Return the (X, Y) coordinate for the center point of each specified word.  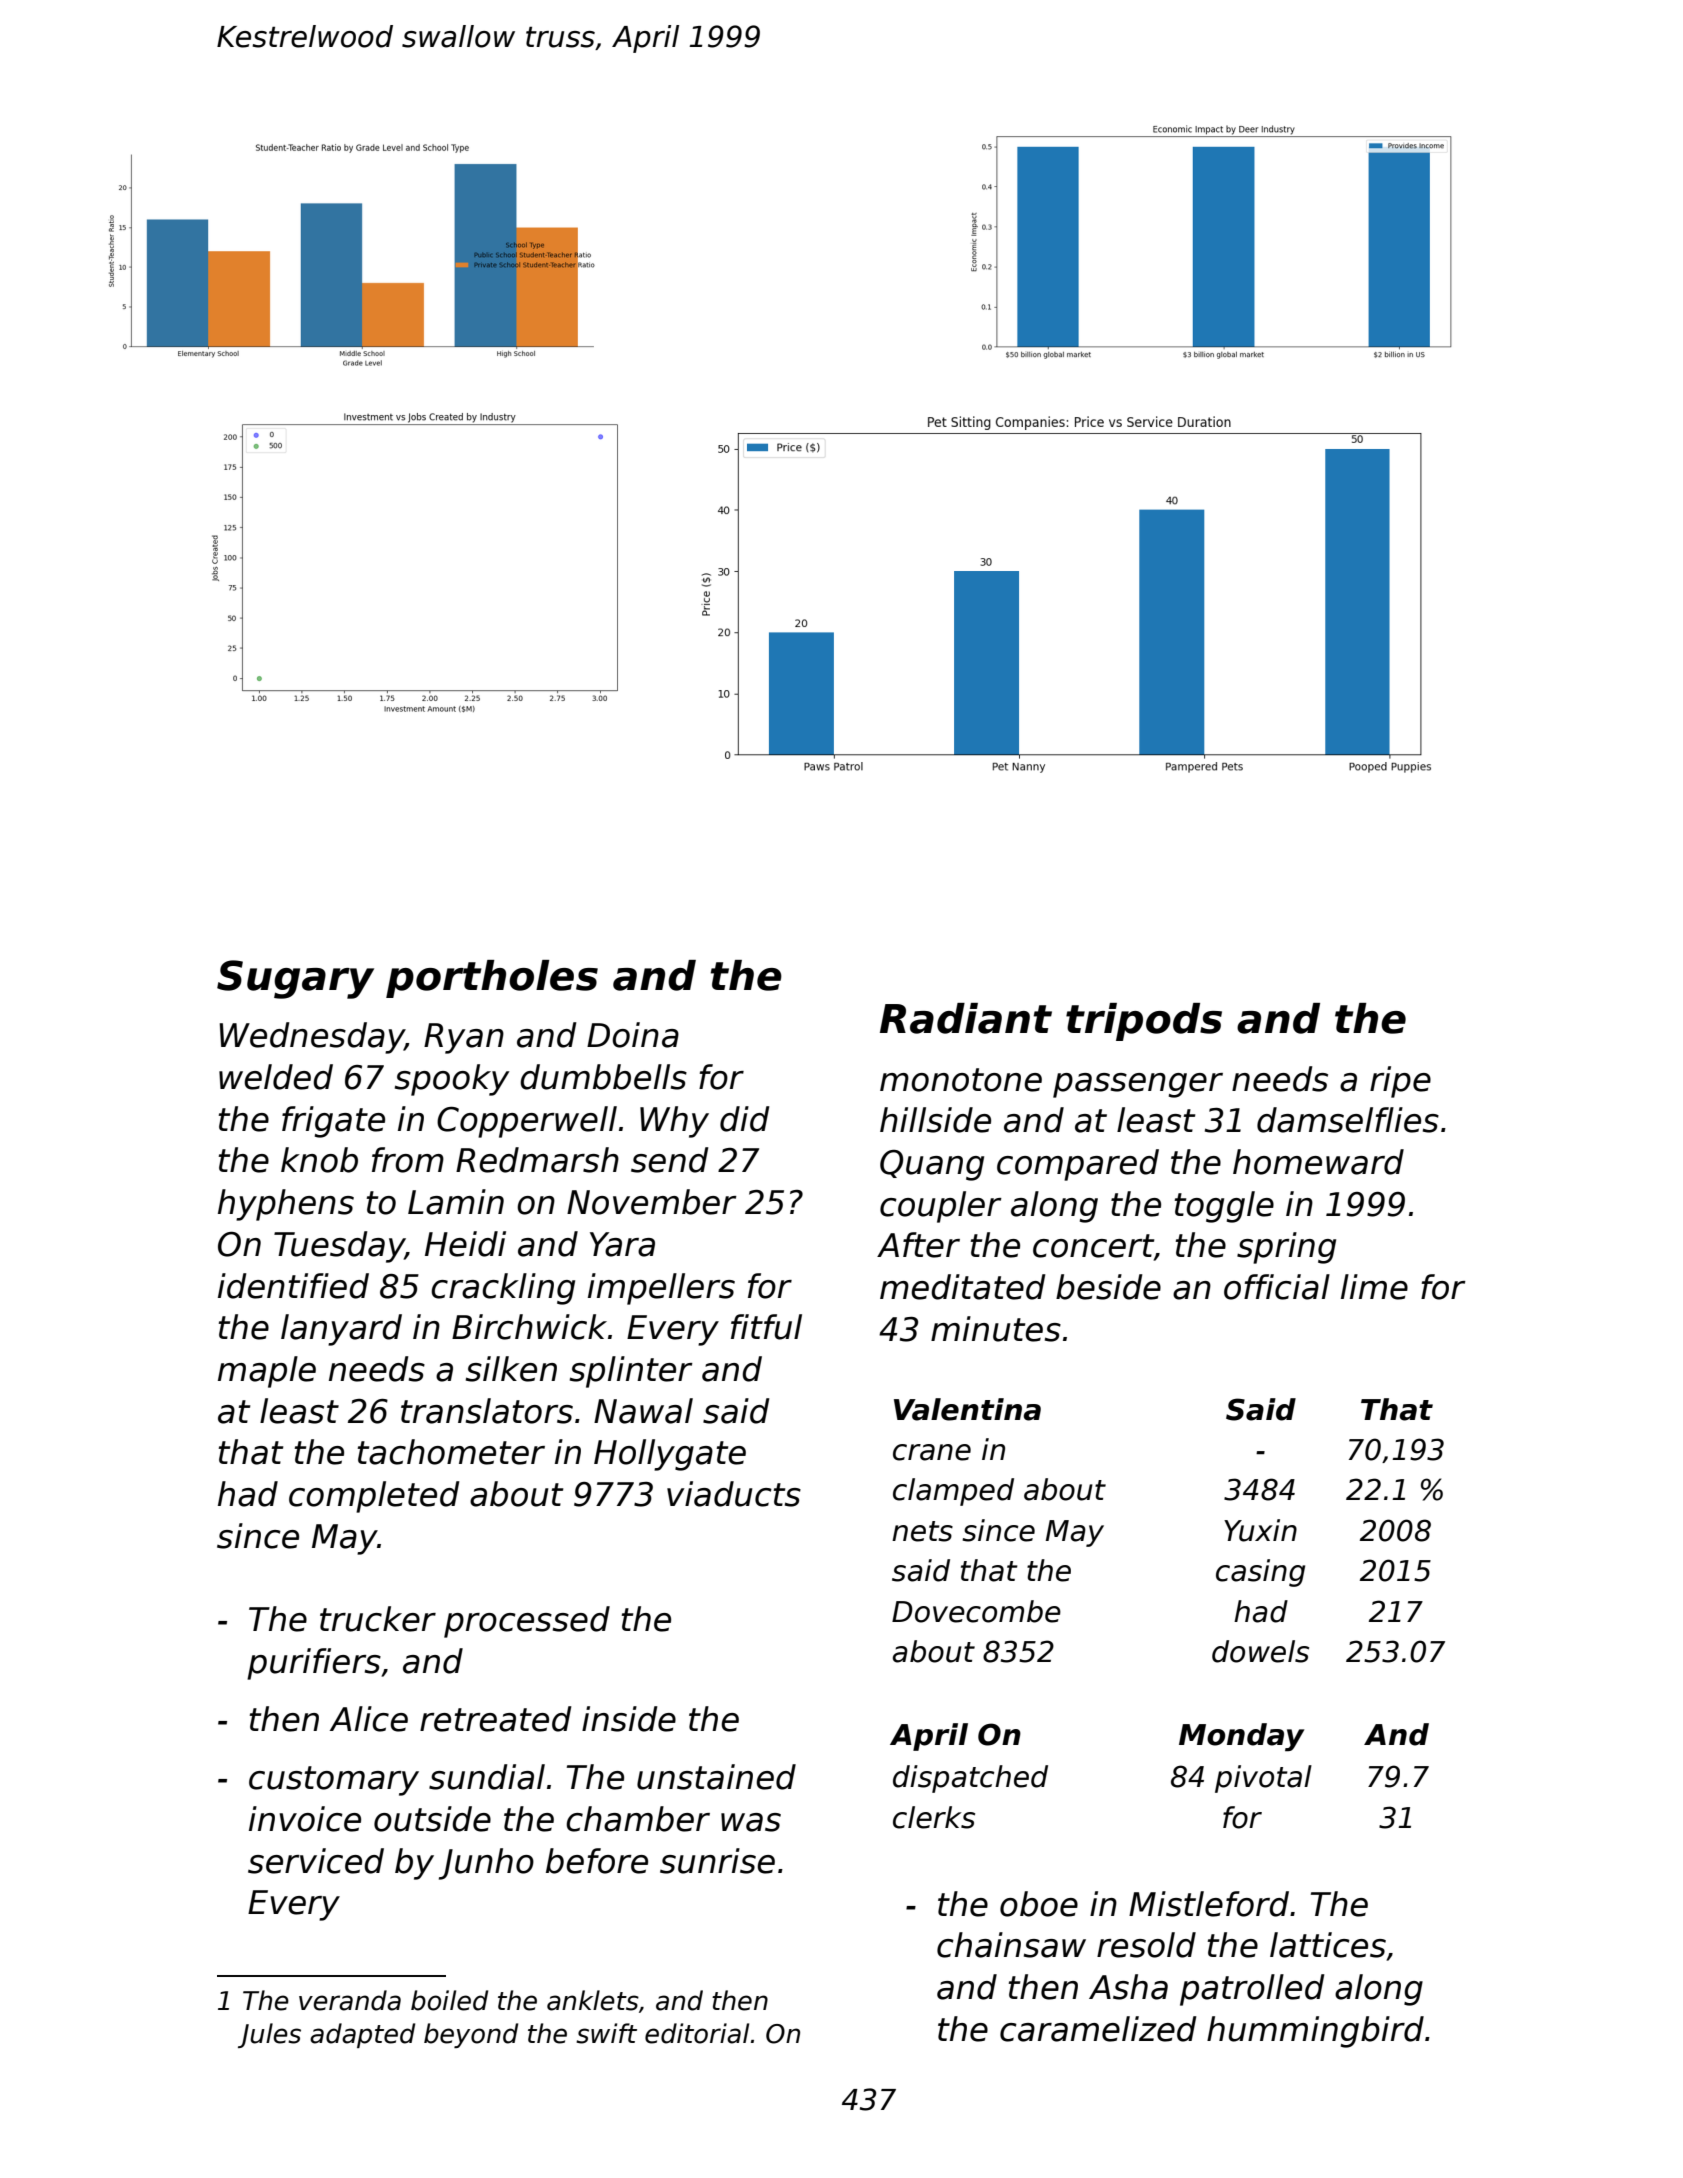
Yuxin (1260, 1530)
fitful (766, 1327)
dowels (1260, 1651)
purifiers (314, 1664)
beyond (471, 2035)
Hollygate (670, 1455)
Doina (633, 1035)
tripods (1144, 1022)
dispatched (970, 1779)
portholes (492, 979)
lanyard (341, 1330)
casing (1260, 1573)
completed (374, 1497)
